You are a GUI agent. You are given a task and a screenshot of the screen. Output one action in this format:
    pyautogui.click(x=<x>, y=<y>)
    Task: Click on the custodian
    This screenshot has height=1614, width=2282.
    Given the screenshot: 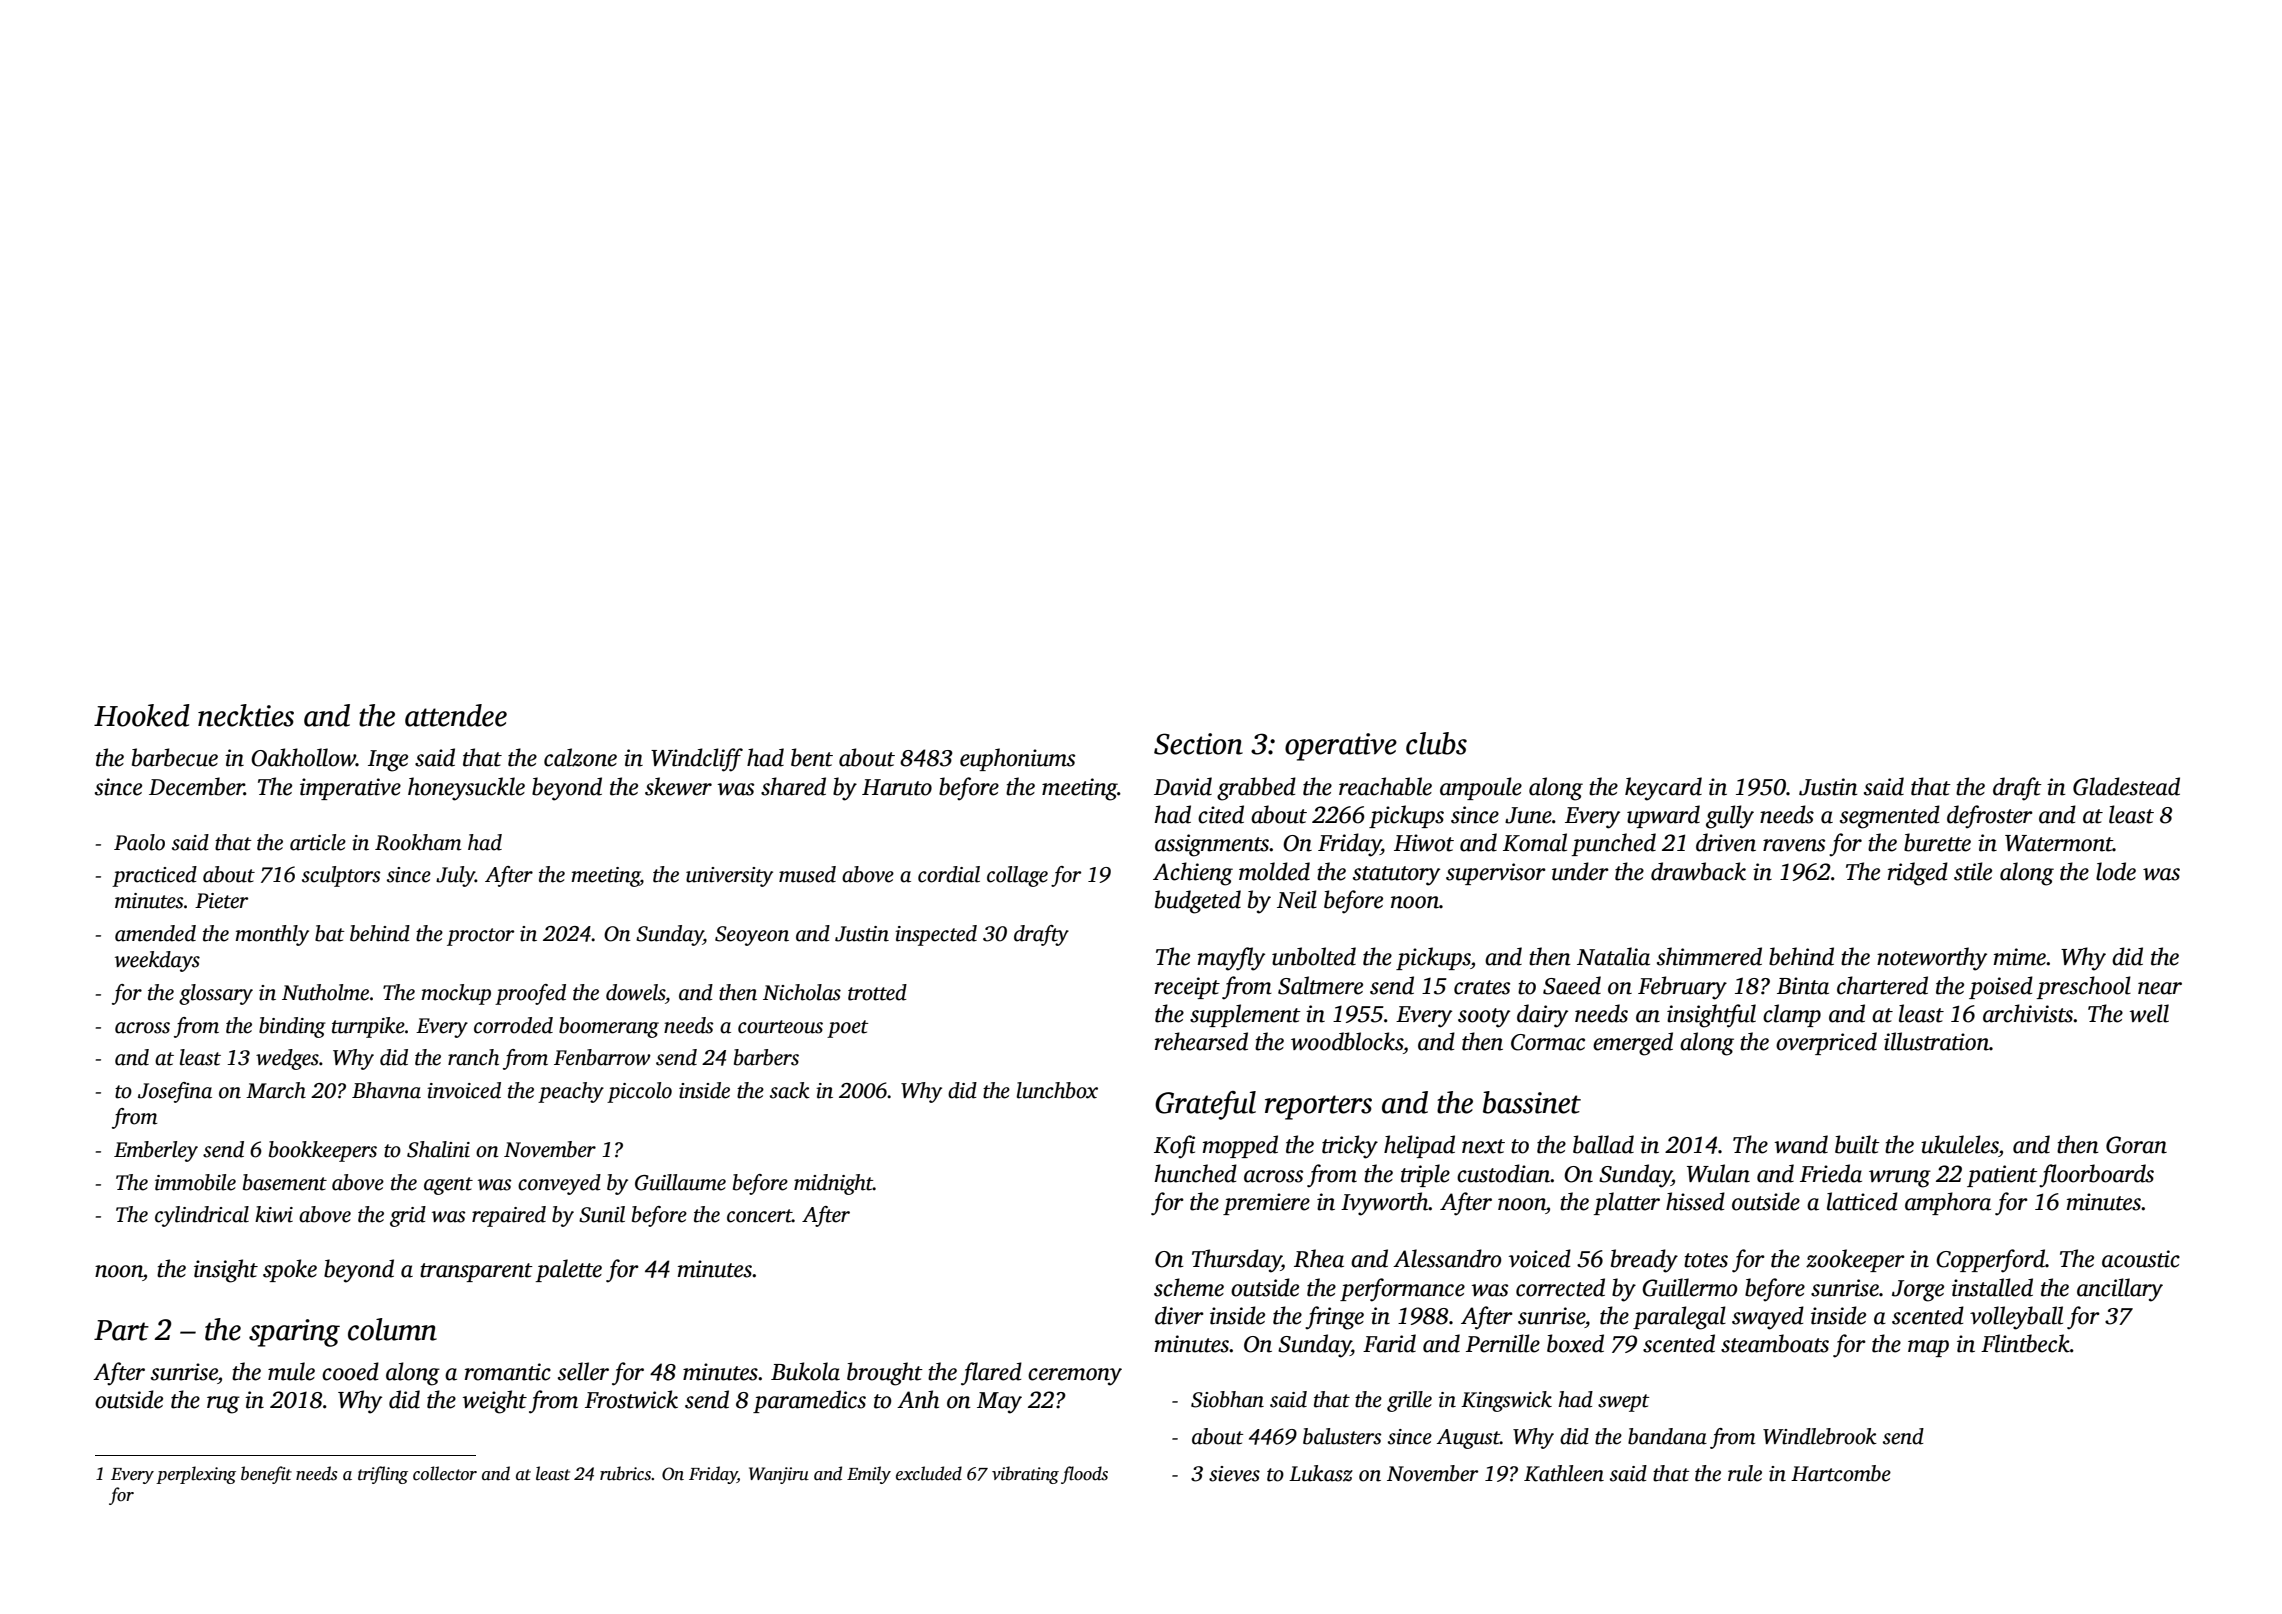 What is the action you would take?
    pyautogui.click(x=1504, y=1173)
